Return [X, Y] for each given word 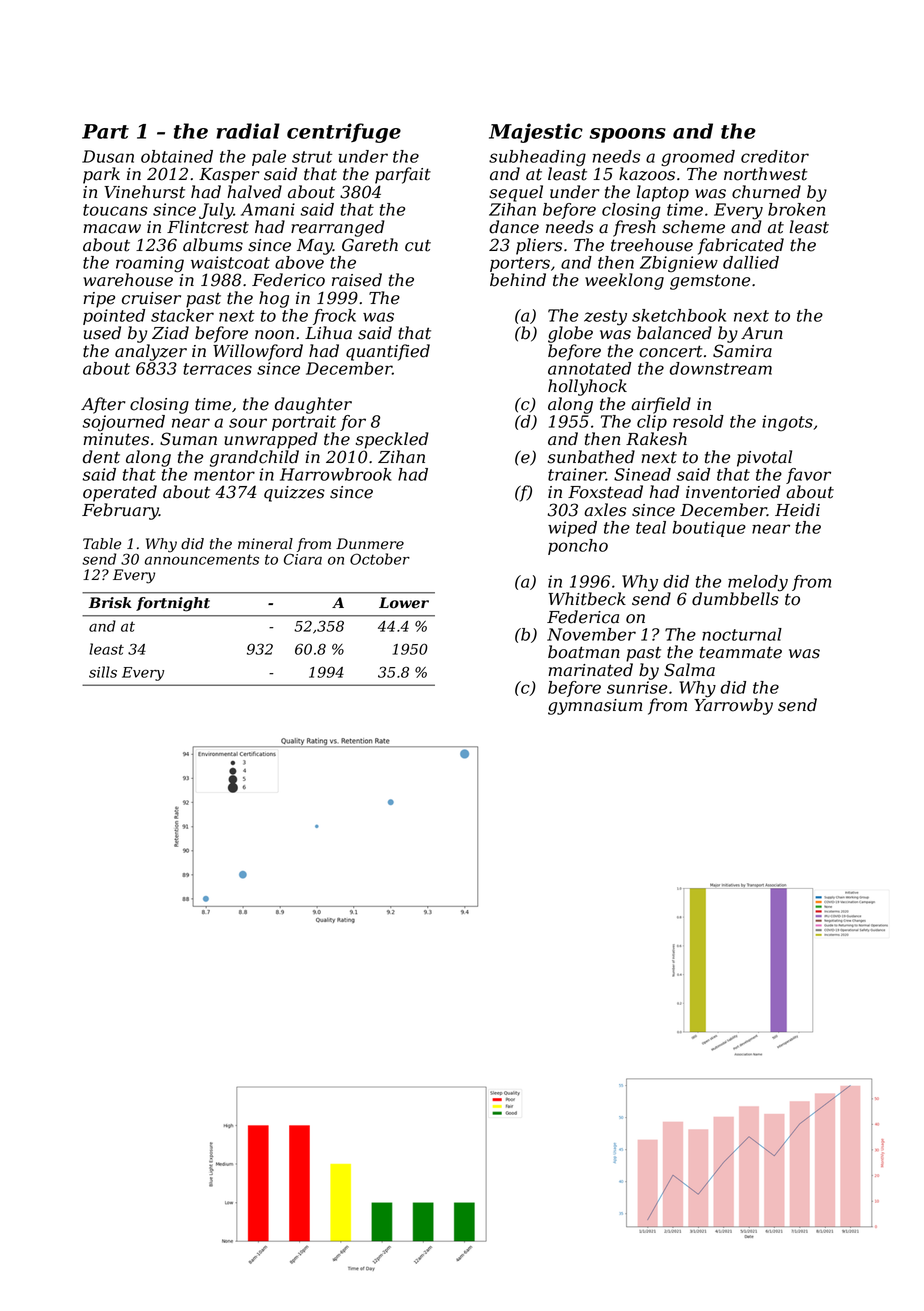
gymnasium [595, 707]
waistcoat [230, 262]
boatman [584, 652]
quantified [388, 352]
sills [103, 672]
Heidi [797, 510]
